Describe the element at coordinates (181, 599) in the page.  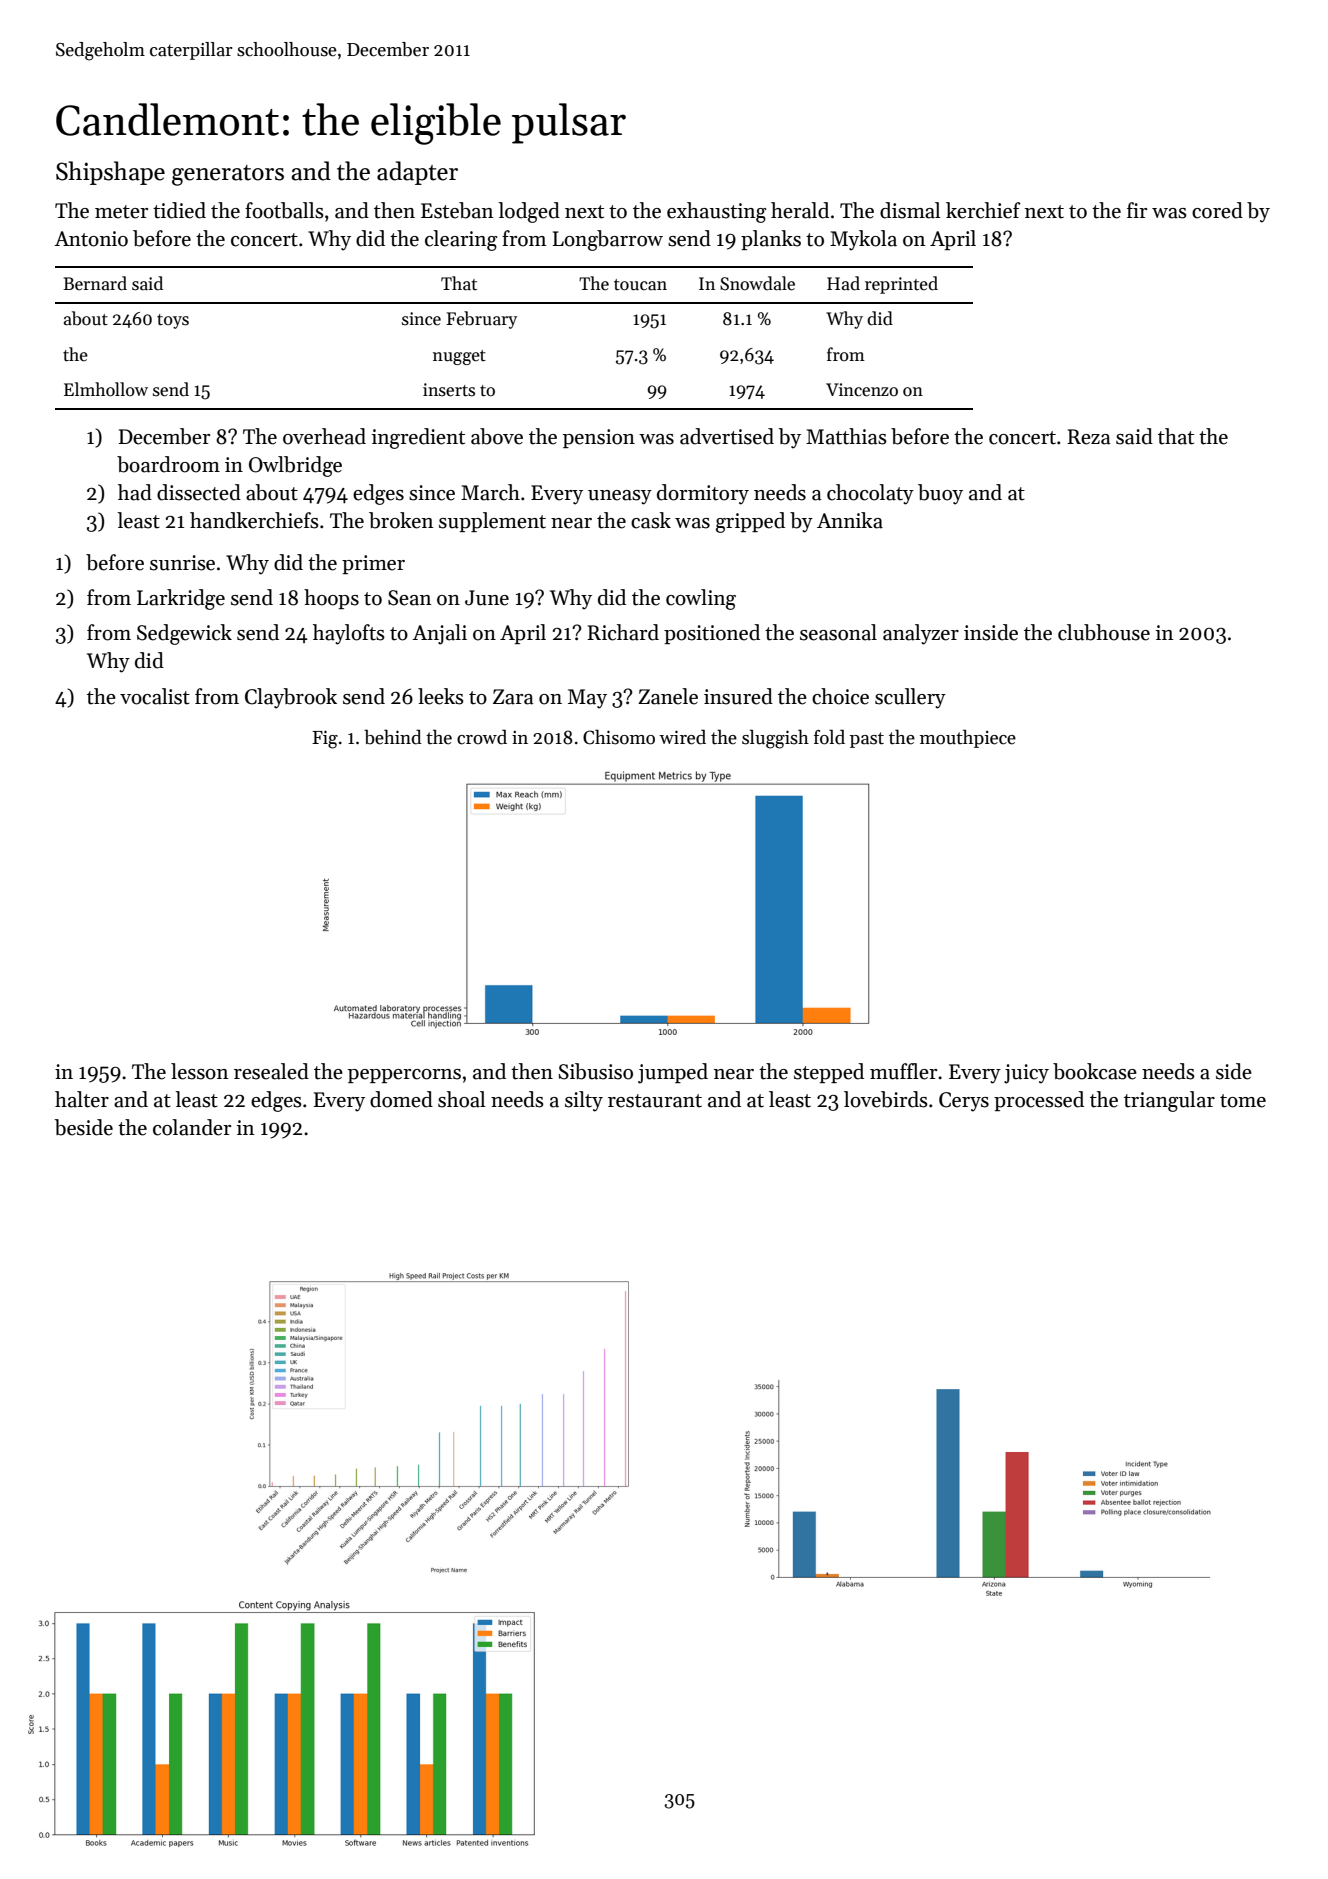
I see `Larkridge` at that location.
